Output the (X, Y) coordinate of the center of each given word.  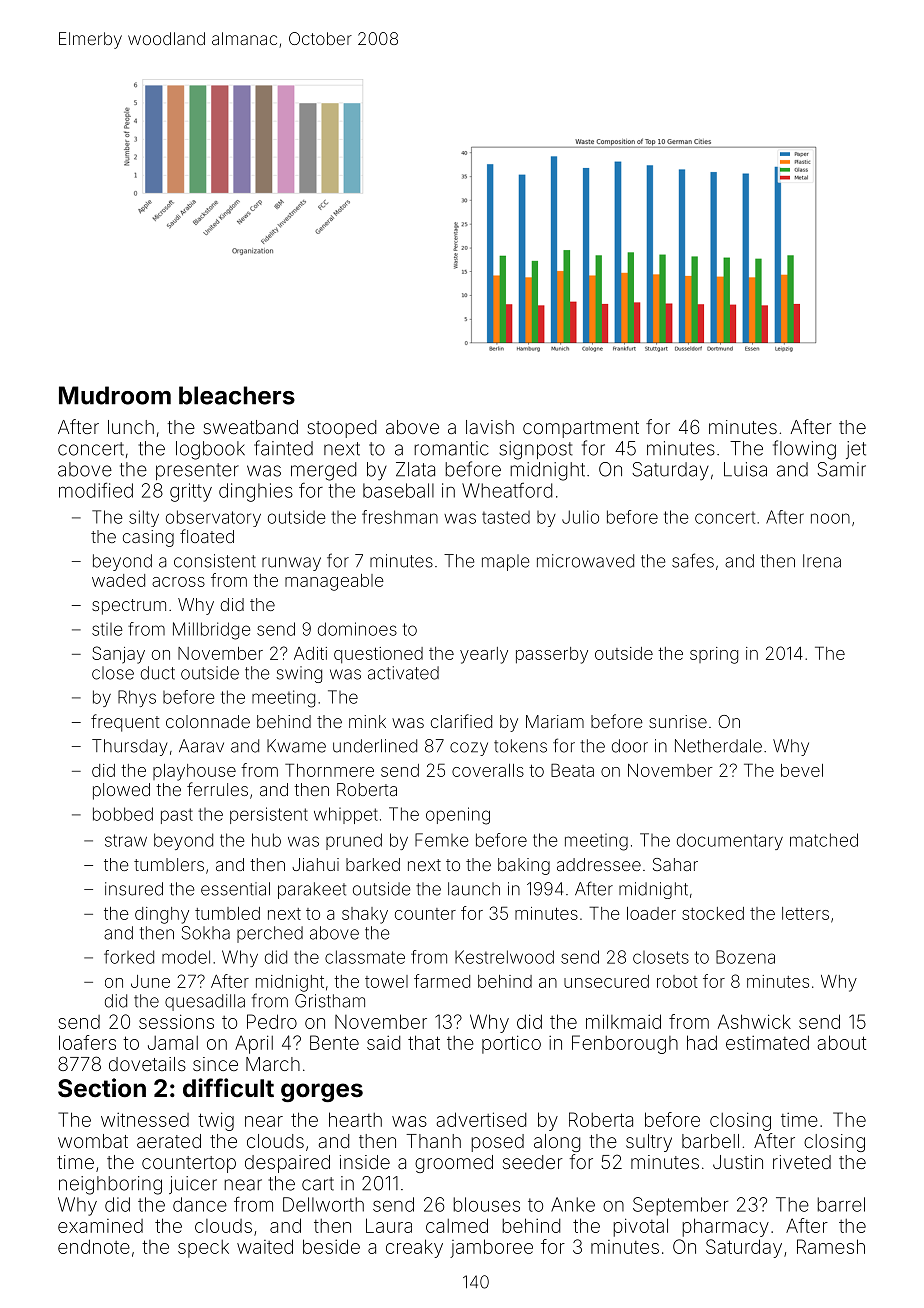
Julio (580, 517)
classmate (365, 957)
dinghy (162, 915)
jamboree (491, 1248)
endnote (94, 1246)
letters (805, 913)
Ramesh (831, 1246)
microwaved (585, 561)
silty (144, 518)
